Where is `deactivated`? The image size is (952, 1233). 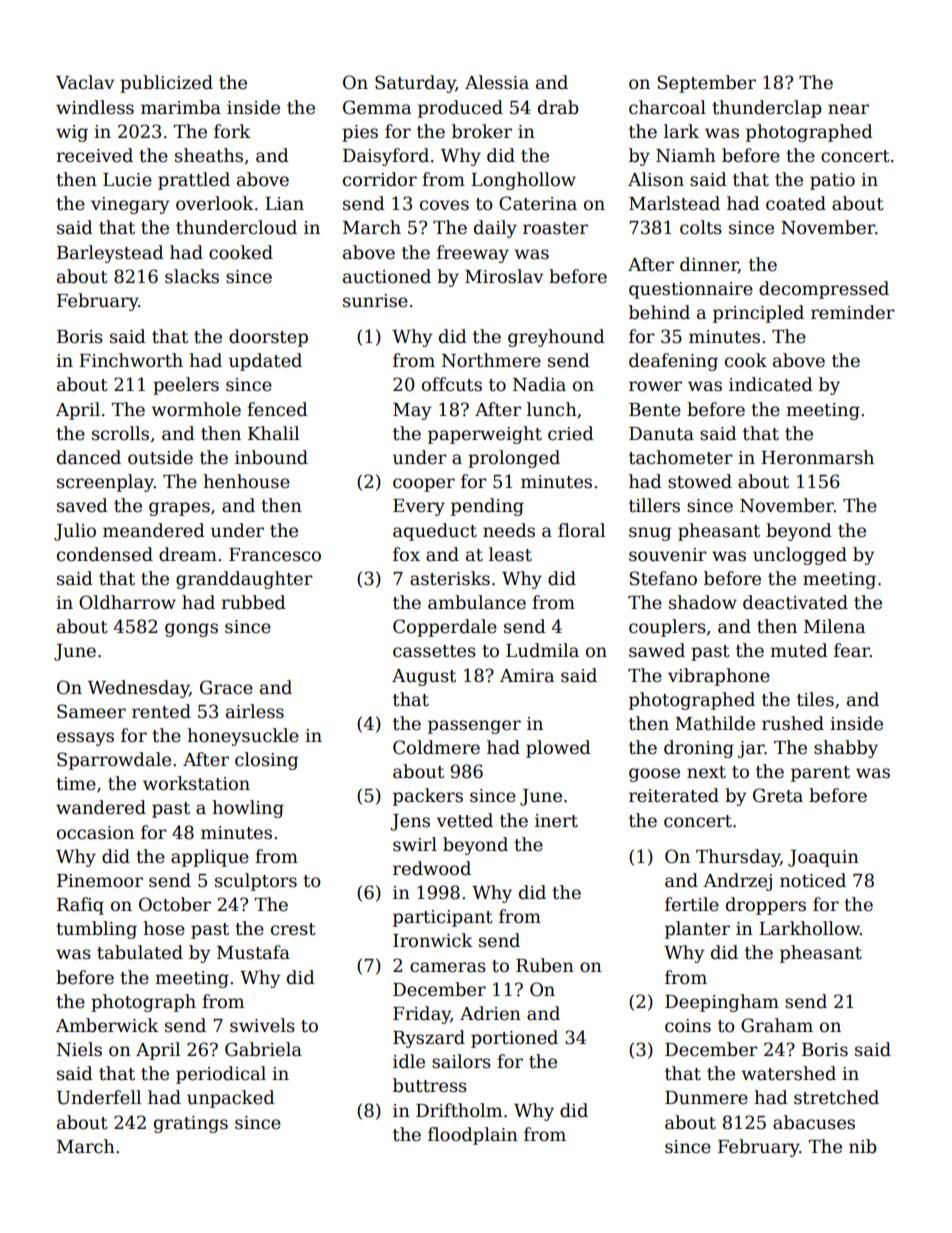
deactivated is located at coordinates (795, 602).
